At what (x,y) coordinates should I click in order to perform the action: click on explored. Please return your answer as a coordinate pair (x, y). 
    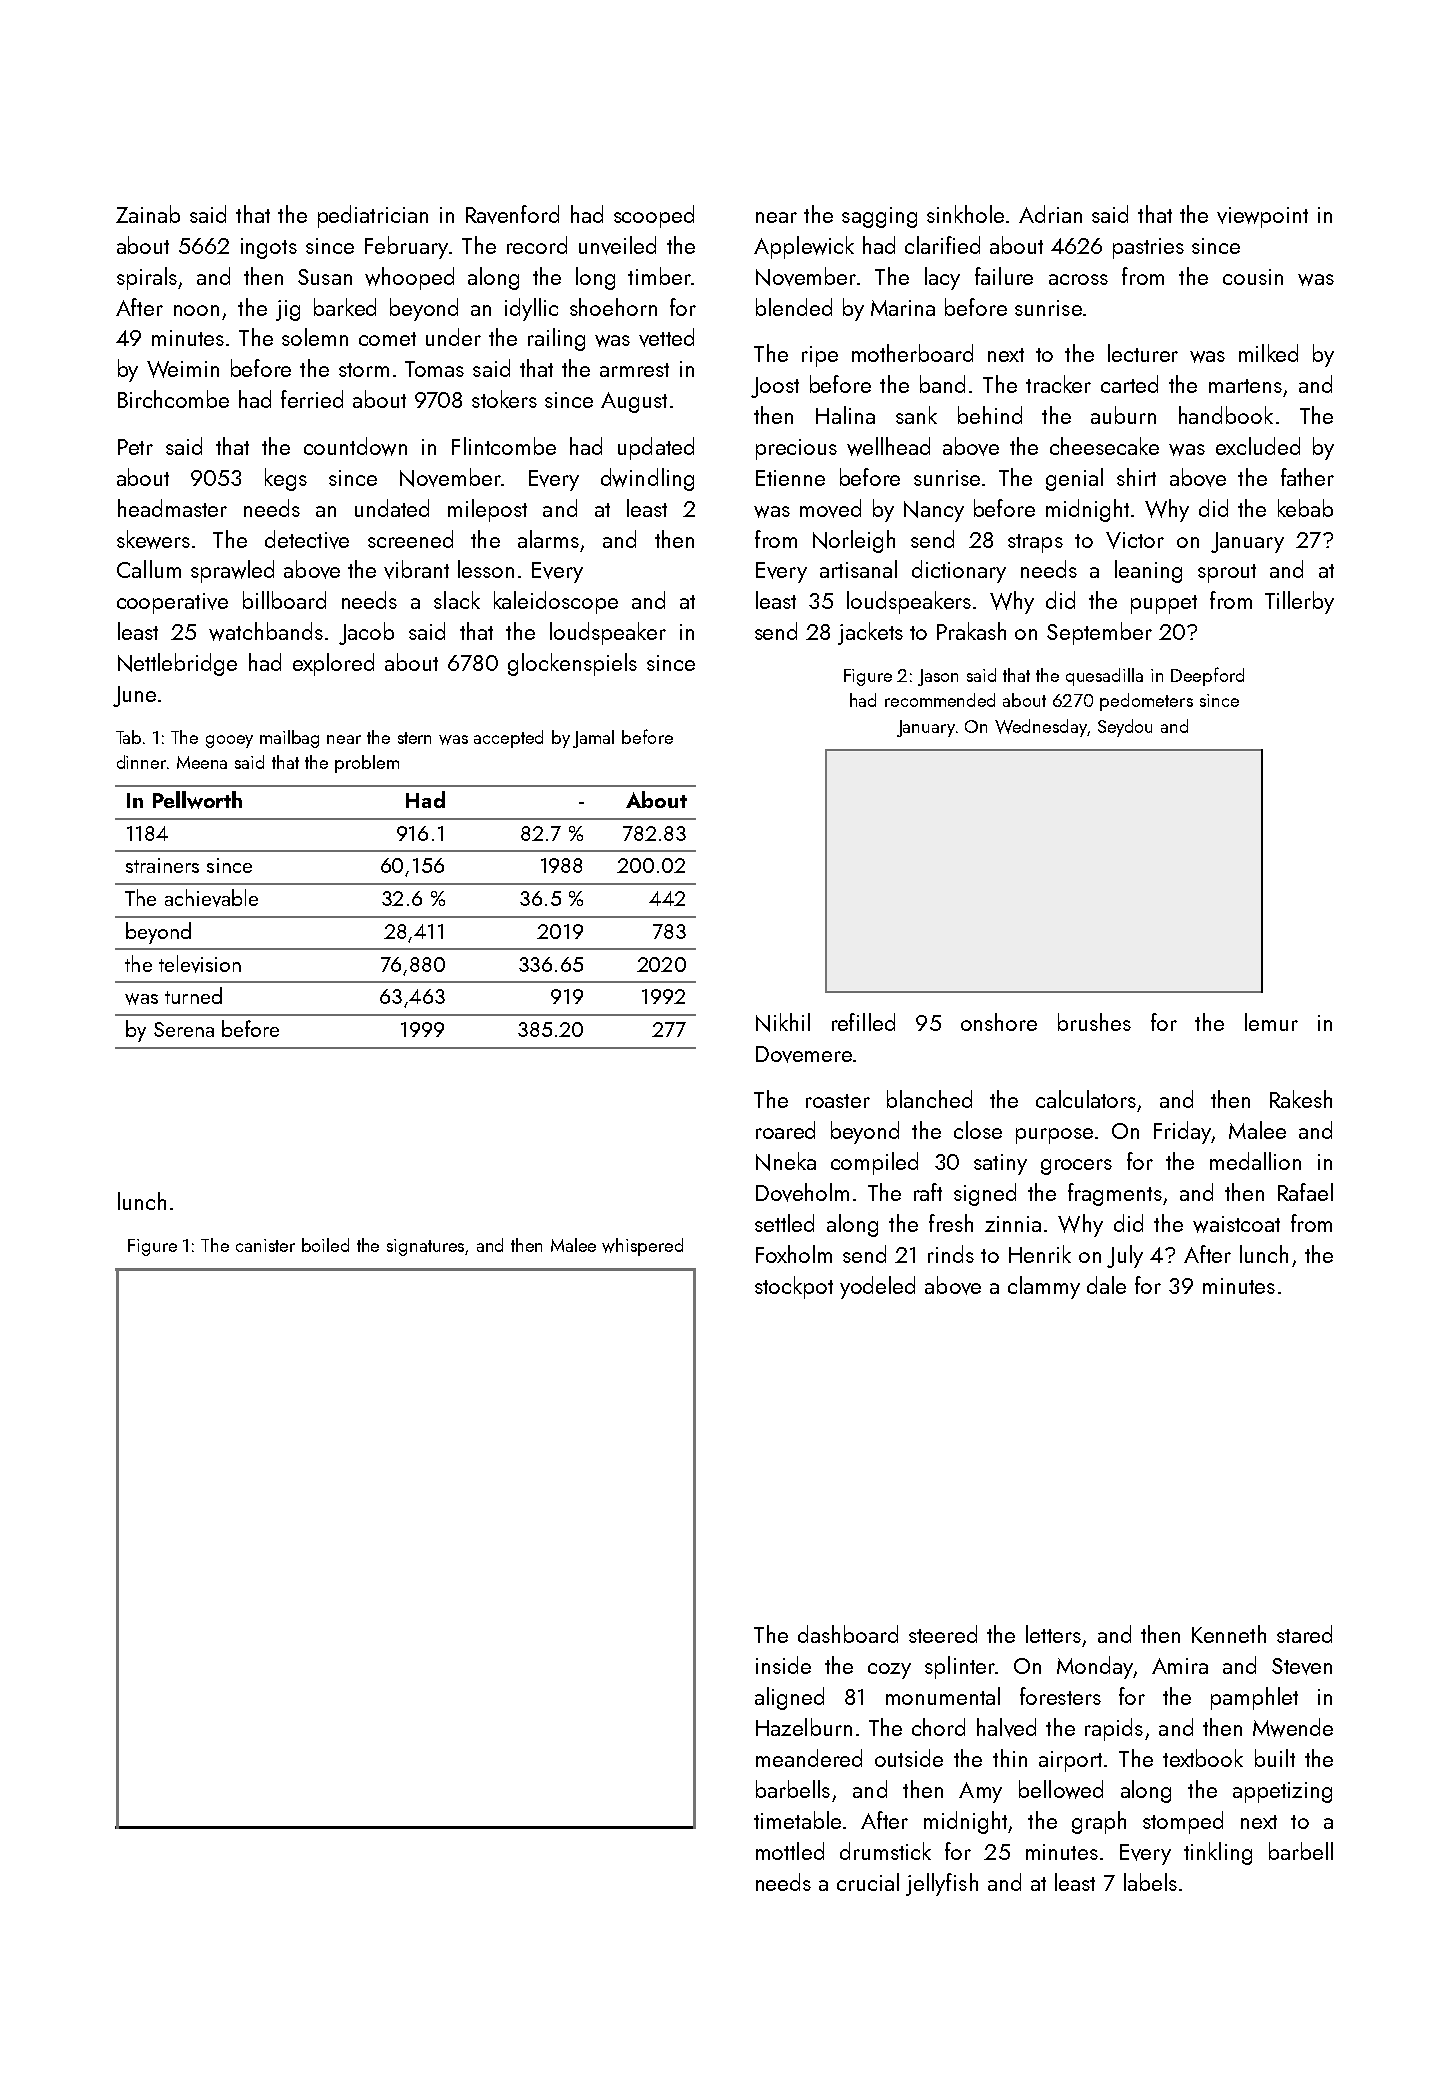
    Looking at the image, I should click on (333, 664).
